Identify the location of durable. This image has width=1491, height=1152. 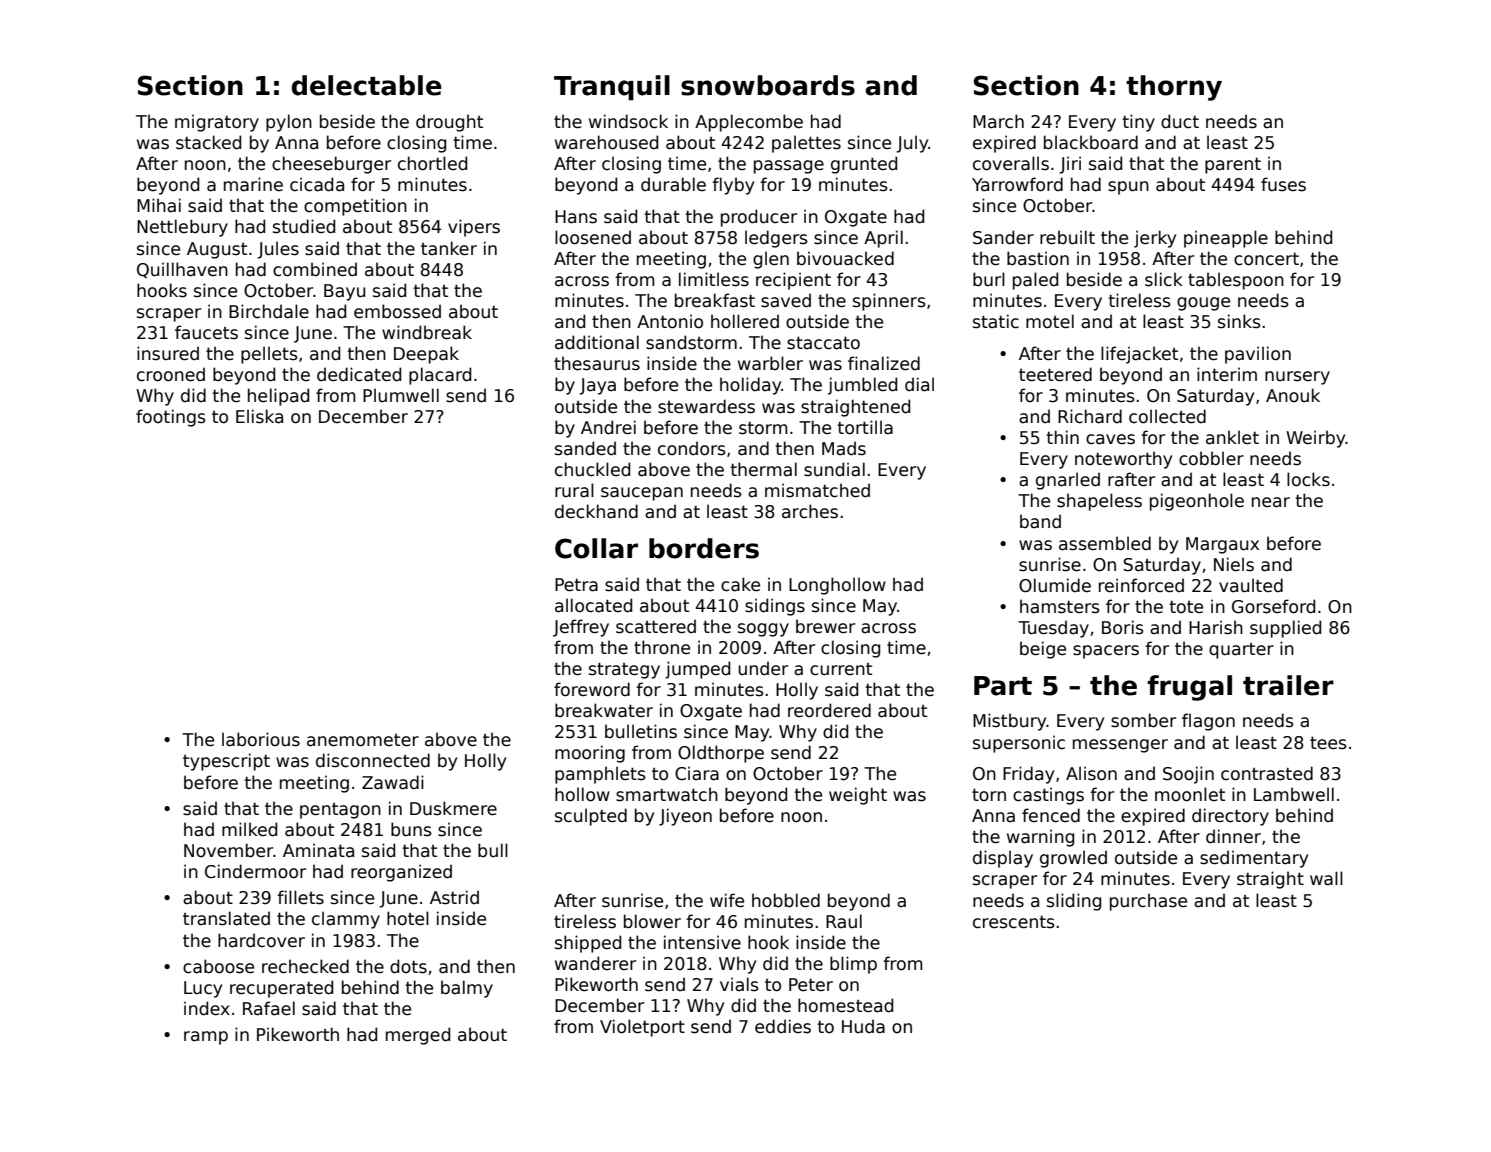
(673, 184).
